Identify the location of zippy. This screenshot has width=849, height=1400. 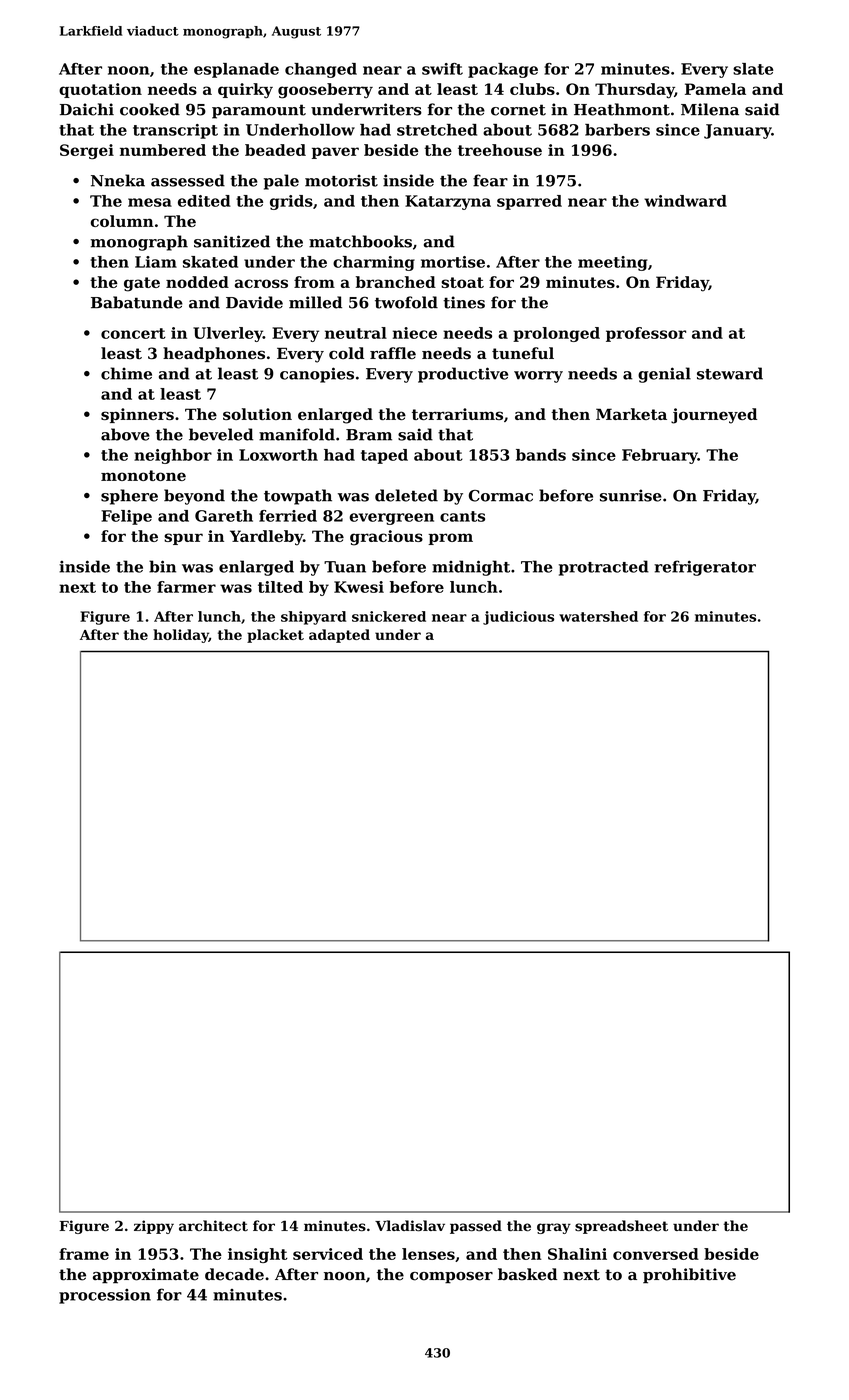
(154, 1227).
